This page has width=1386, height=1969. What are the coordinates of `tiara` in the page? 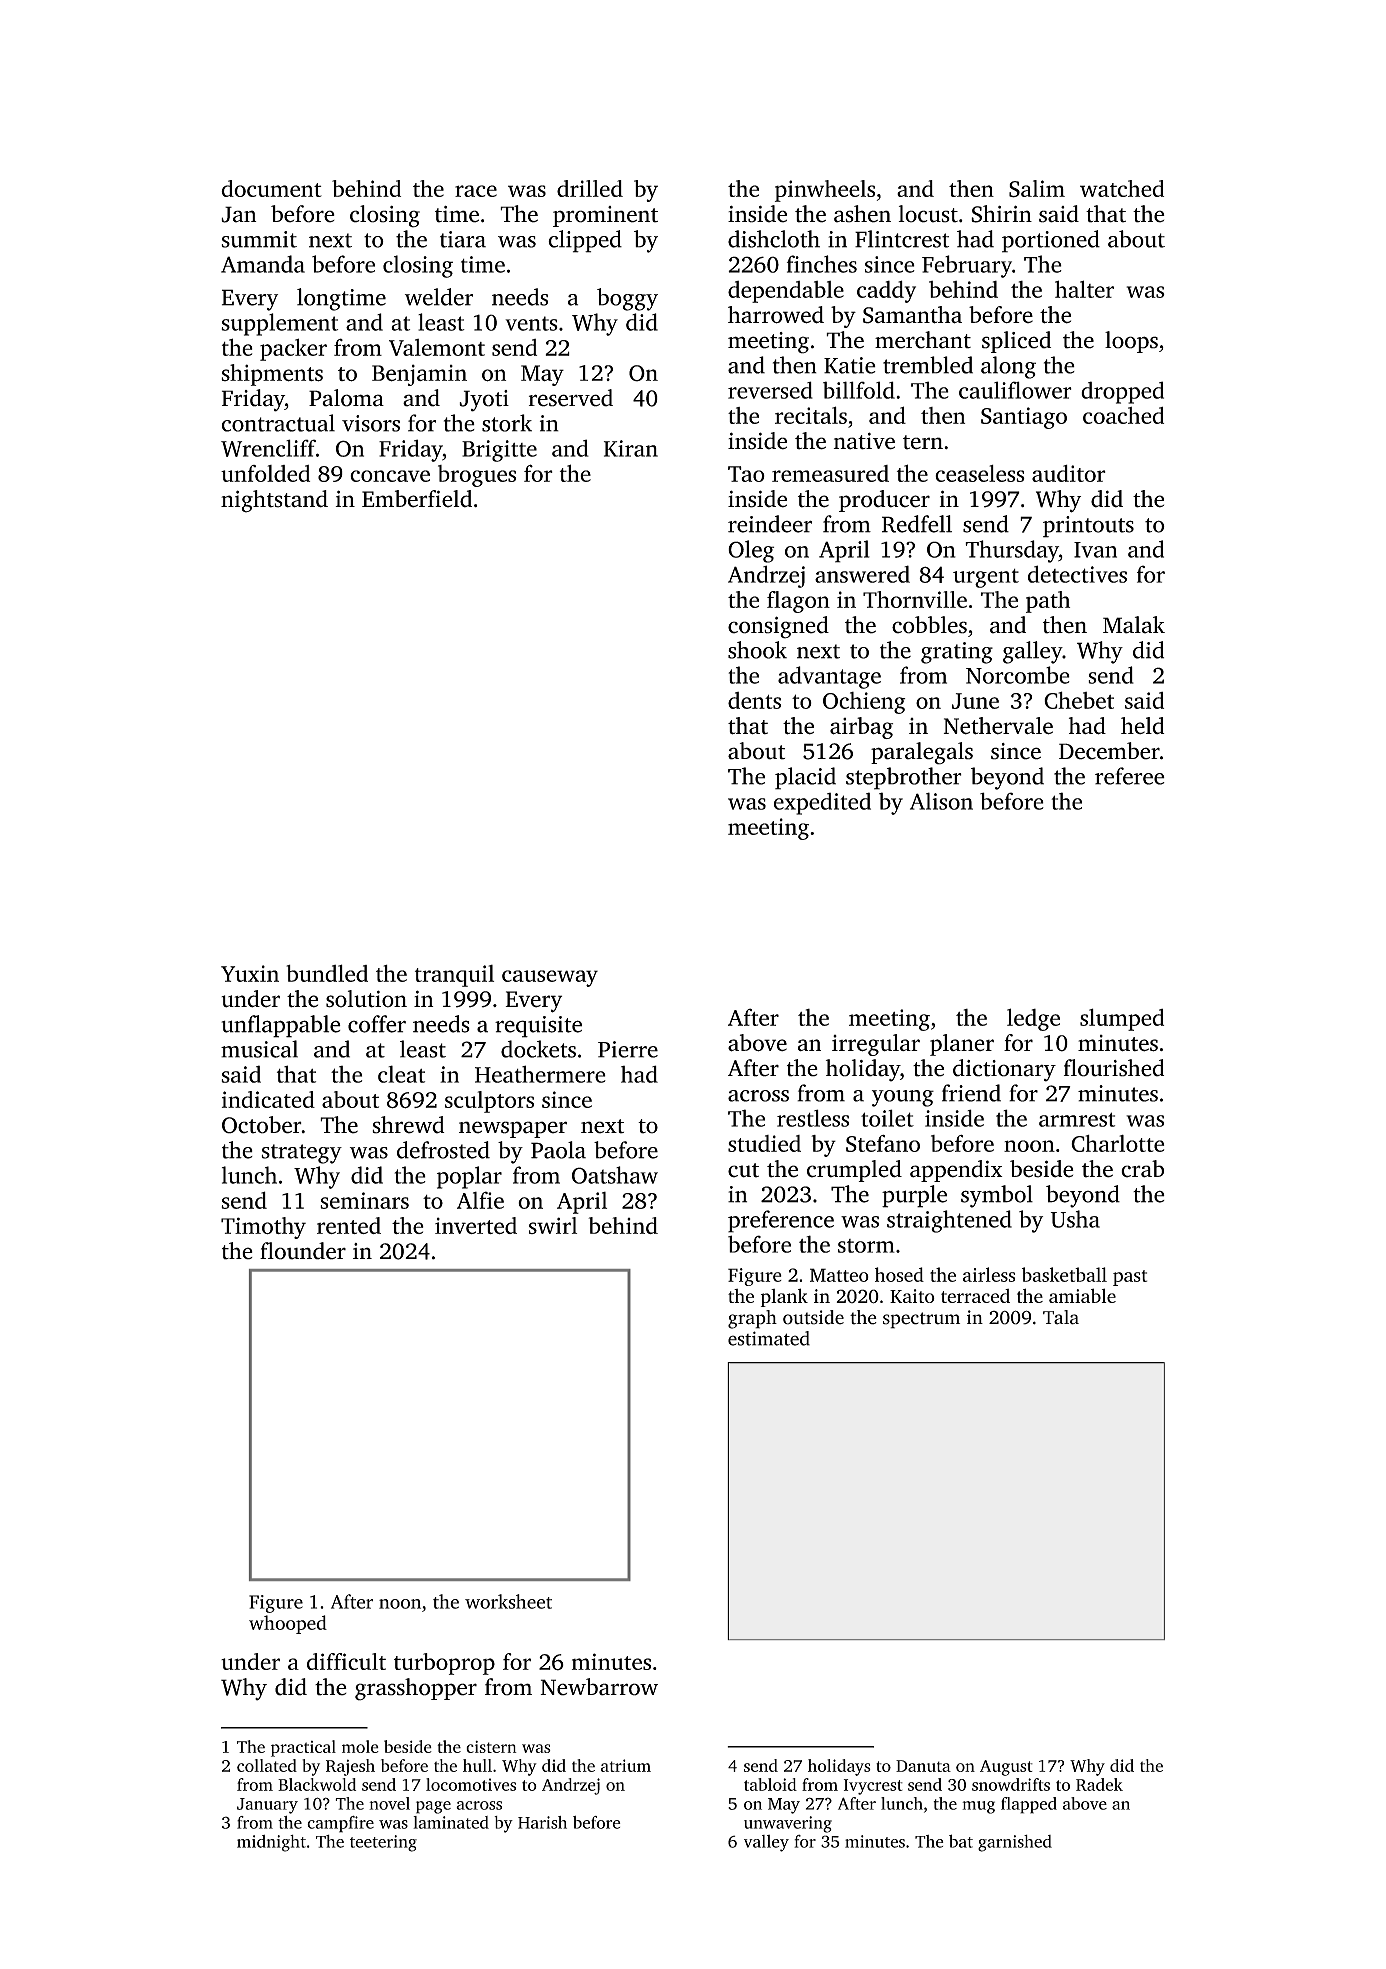 It's located at (463, 239).
